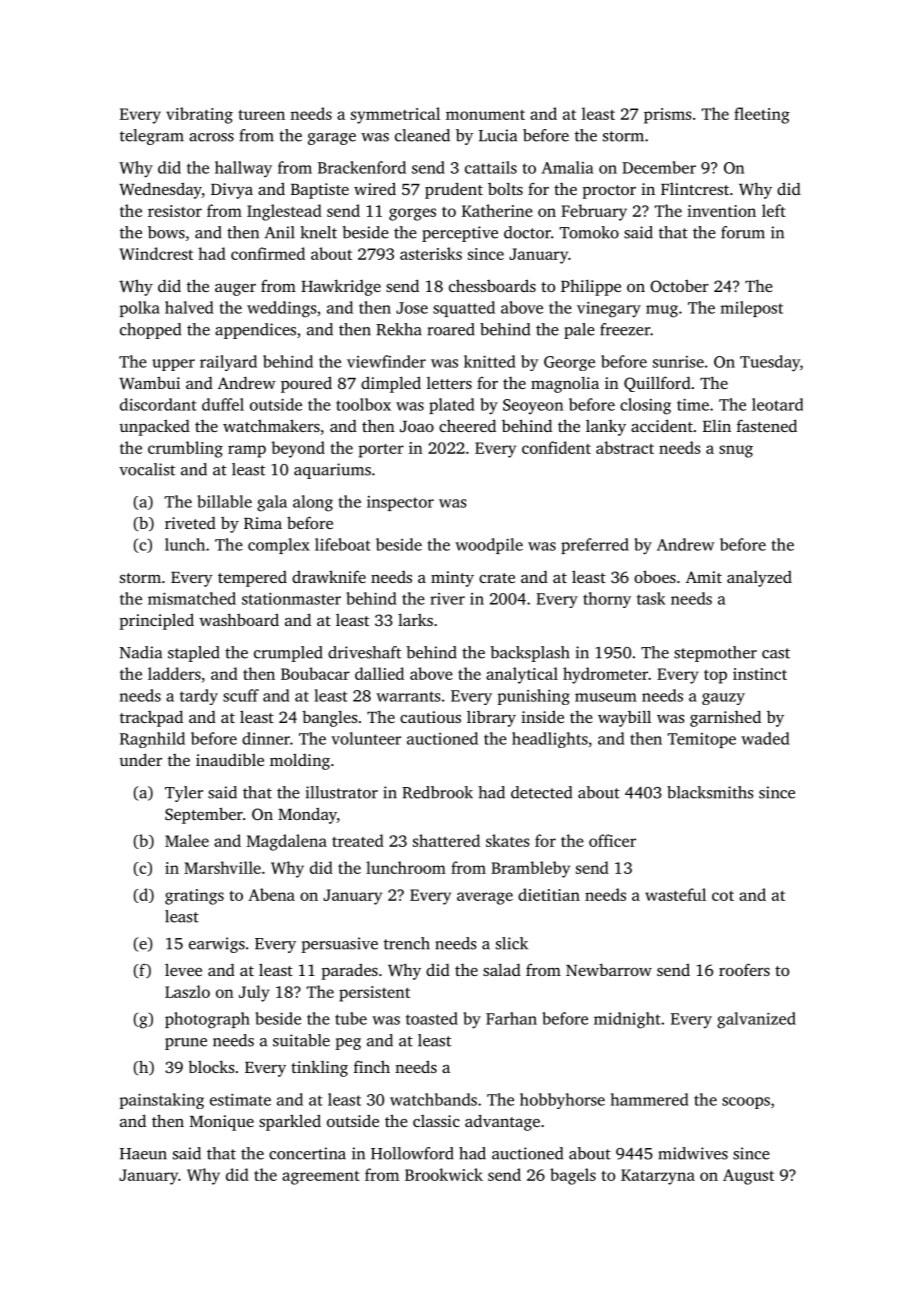 The height and width of the screenshot is (1308, 924). I want to click on photograph, so click(207, 1020).
